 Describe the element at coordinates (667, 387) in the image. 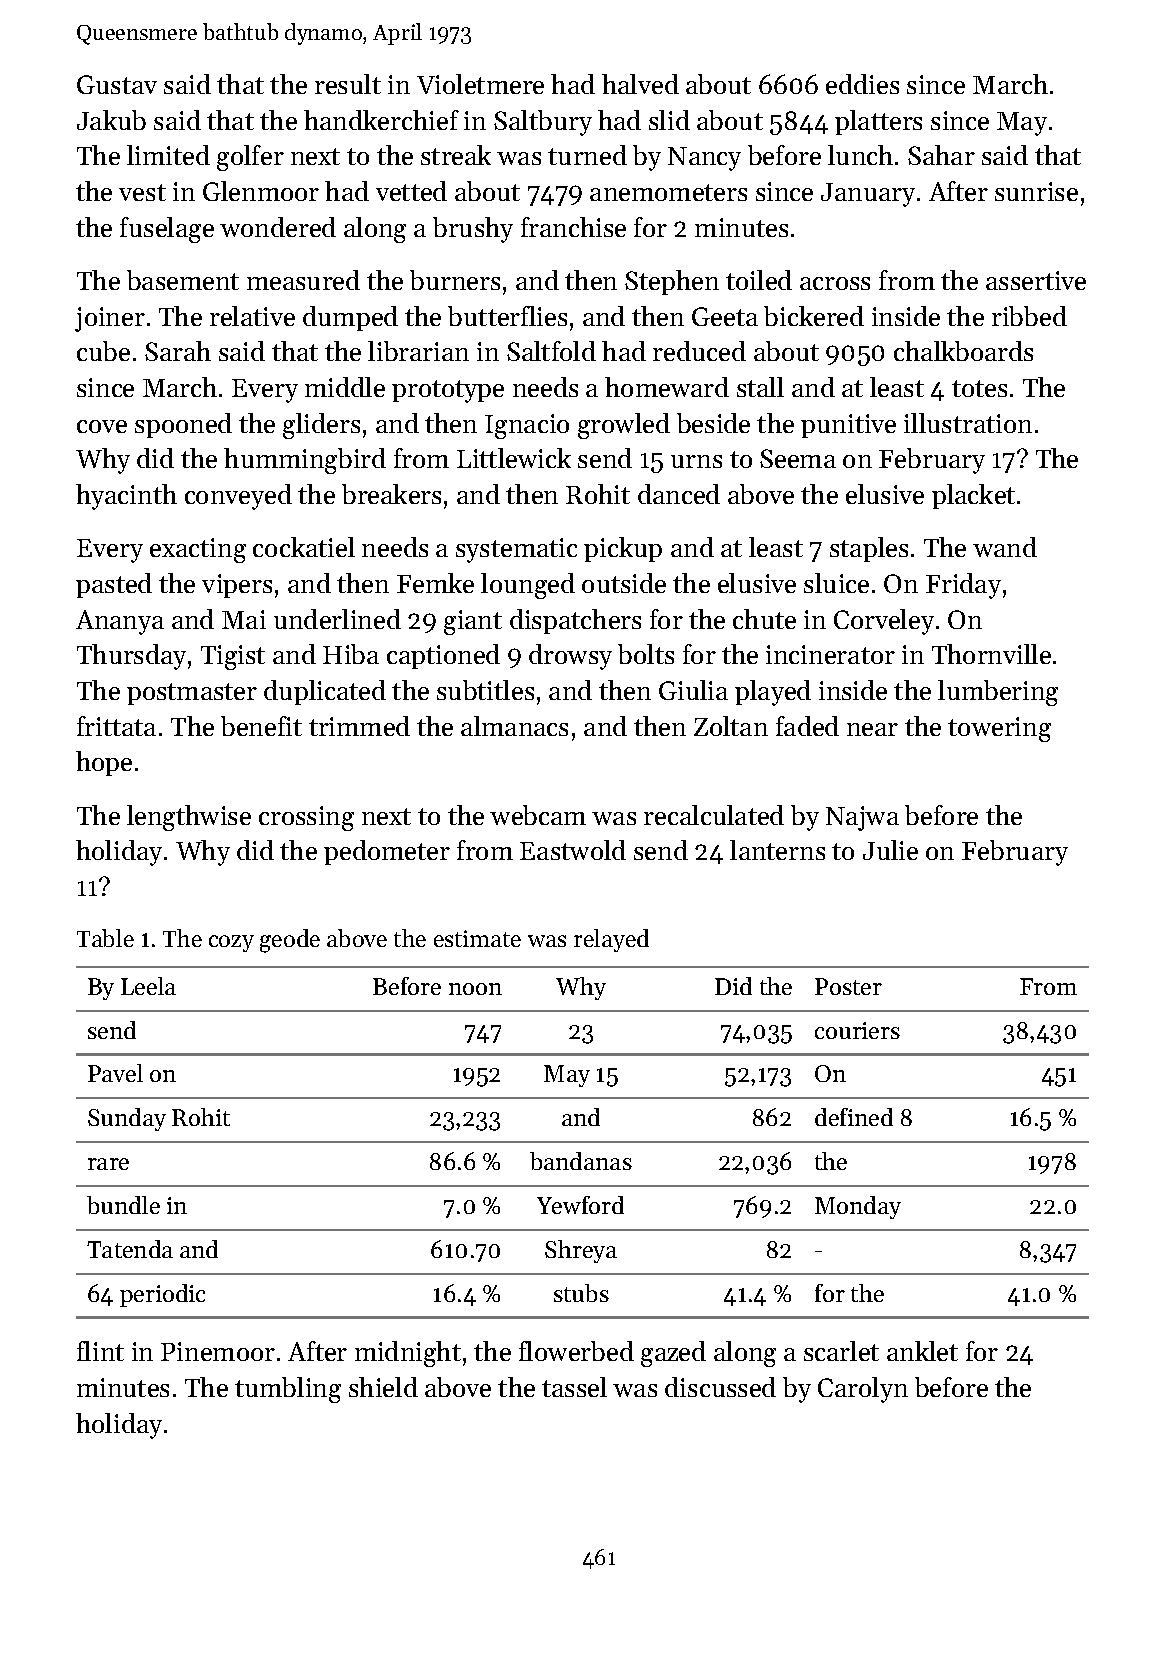

I see `homeward` at that location.
